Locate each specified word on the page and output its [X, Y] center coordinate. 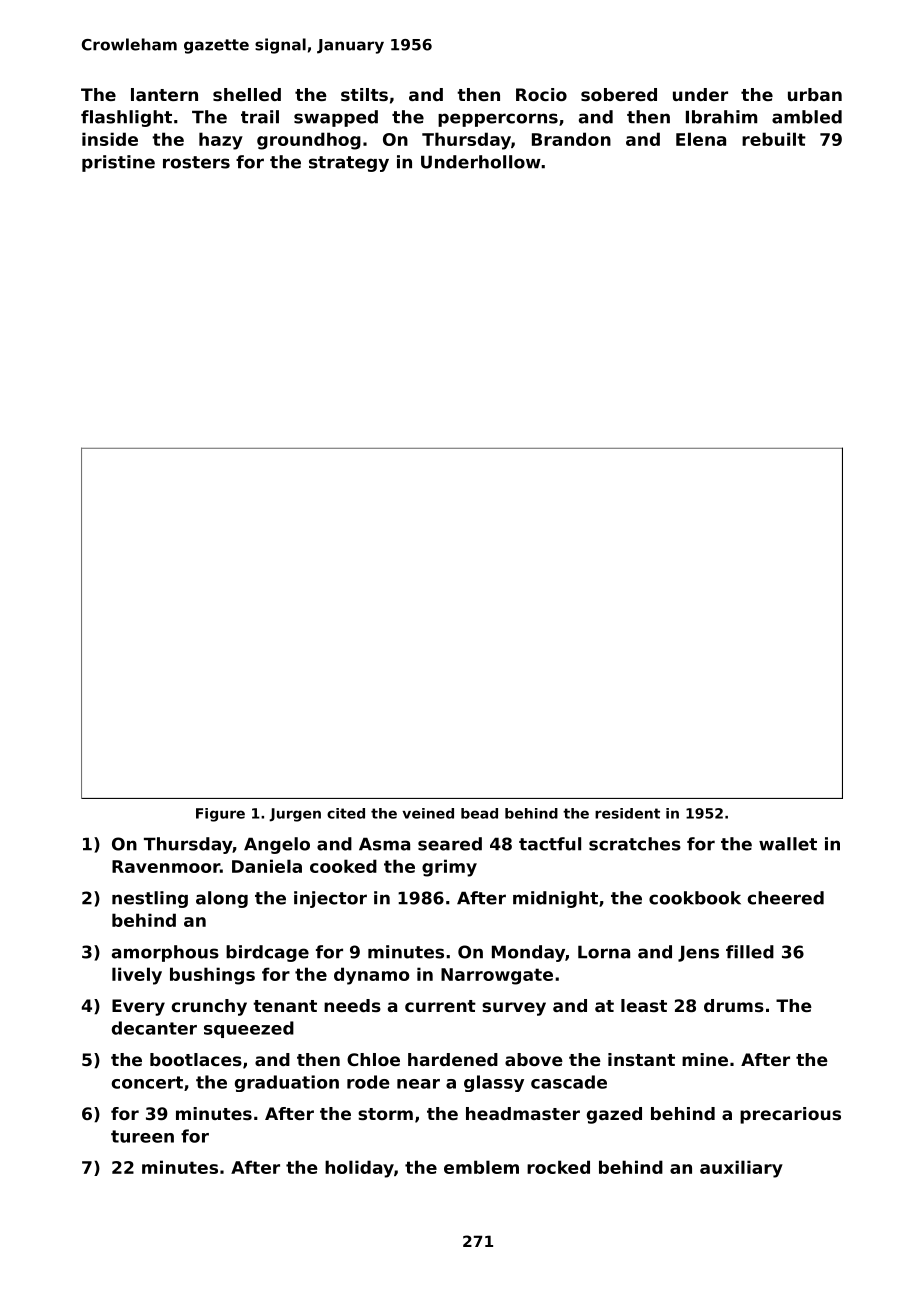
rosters [196, 162]
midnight [555, 899]
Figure [220, 815]
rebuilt [774, 139]
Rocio [541, 94]
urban [815, 94]
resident [627, 813]
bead [479, 813]
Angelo [277, 845]
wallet [788, 844]
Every [138, 1007]
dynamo [371, 976]
